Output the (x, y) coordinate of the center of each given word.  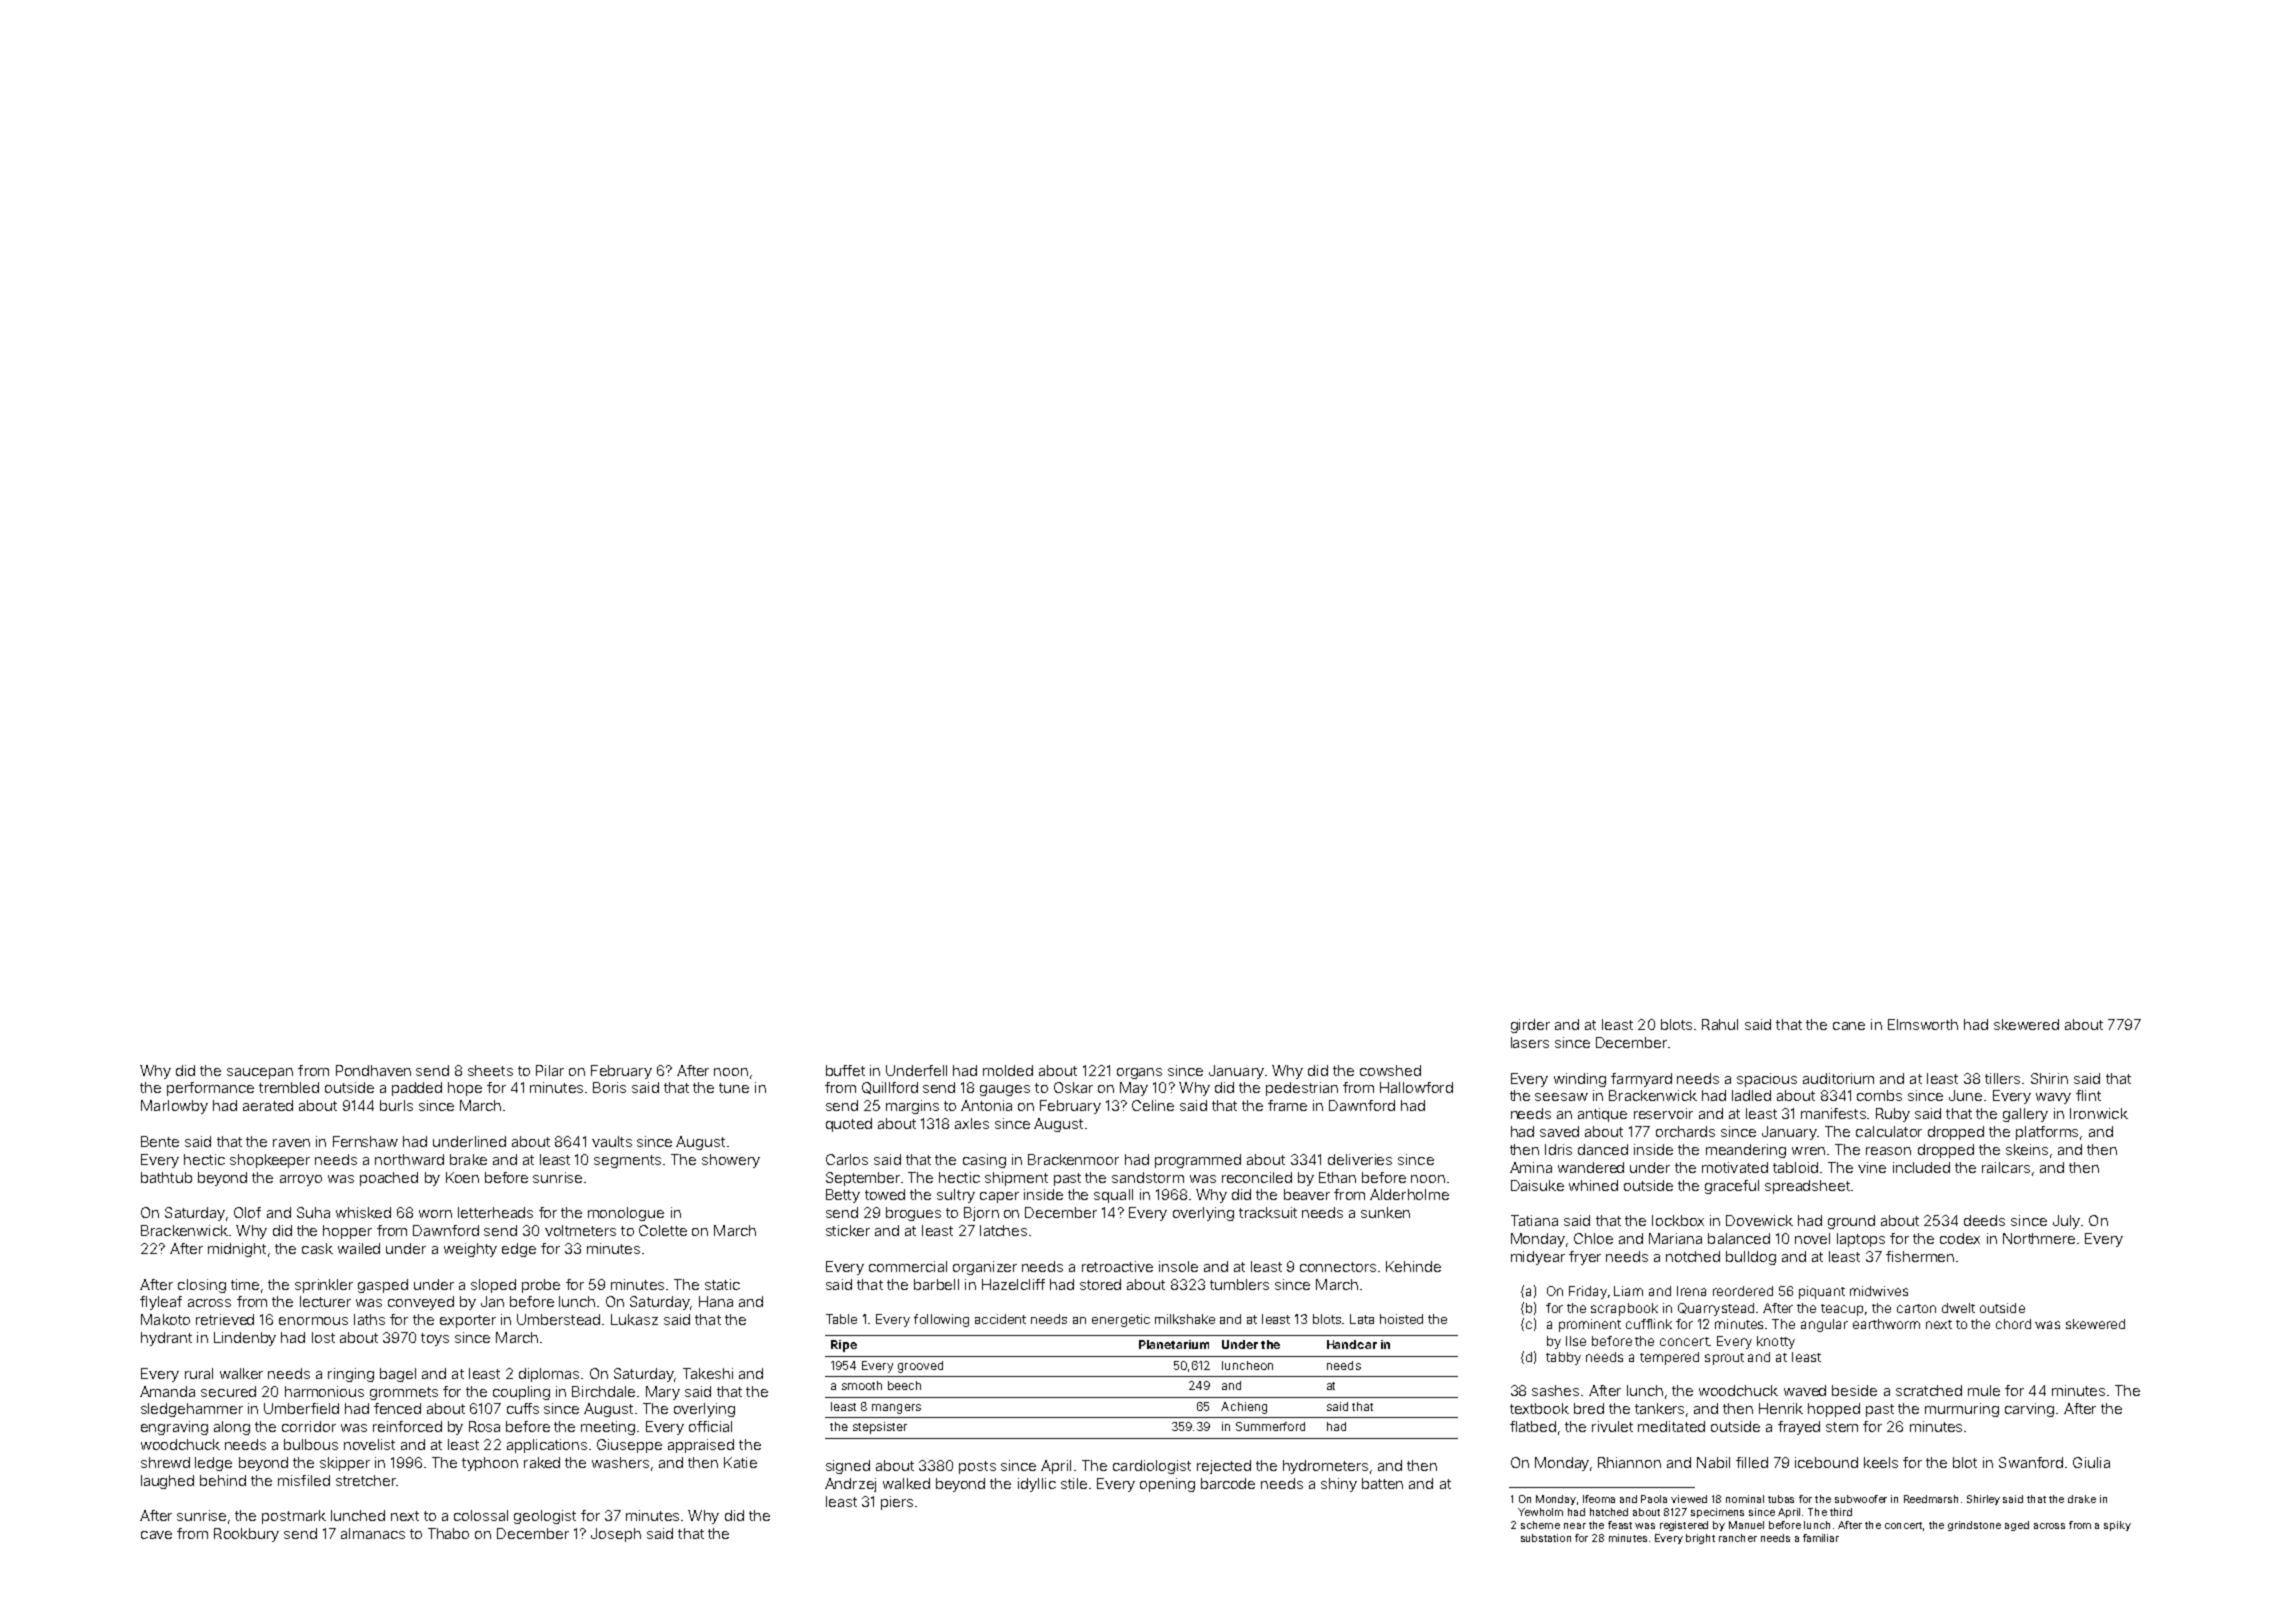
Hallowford (1416, 1087)
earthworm (1886, 1324)
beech (904, 1385)
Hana (716, 1301)
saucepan (260, 1073)
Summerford (1270, 1426)
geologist (545, 1517)
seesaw (1561, 1097)
